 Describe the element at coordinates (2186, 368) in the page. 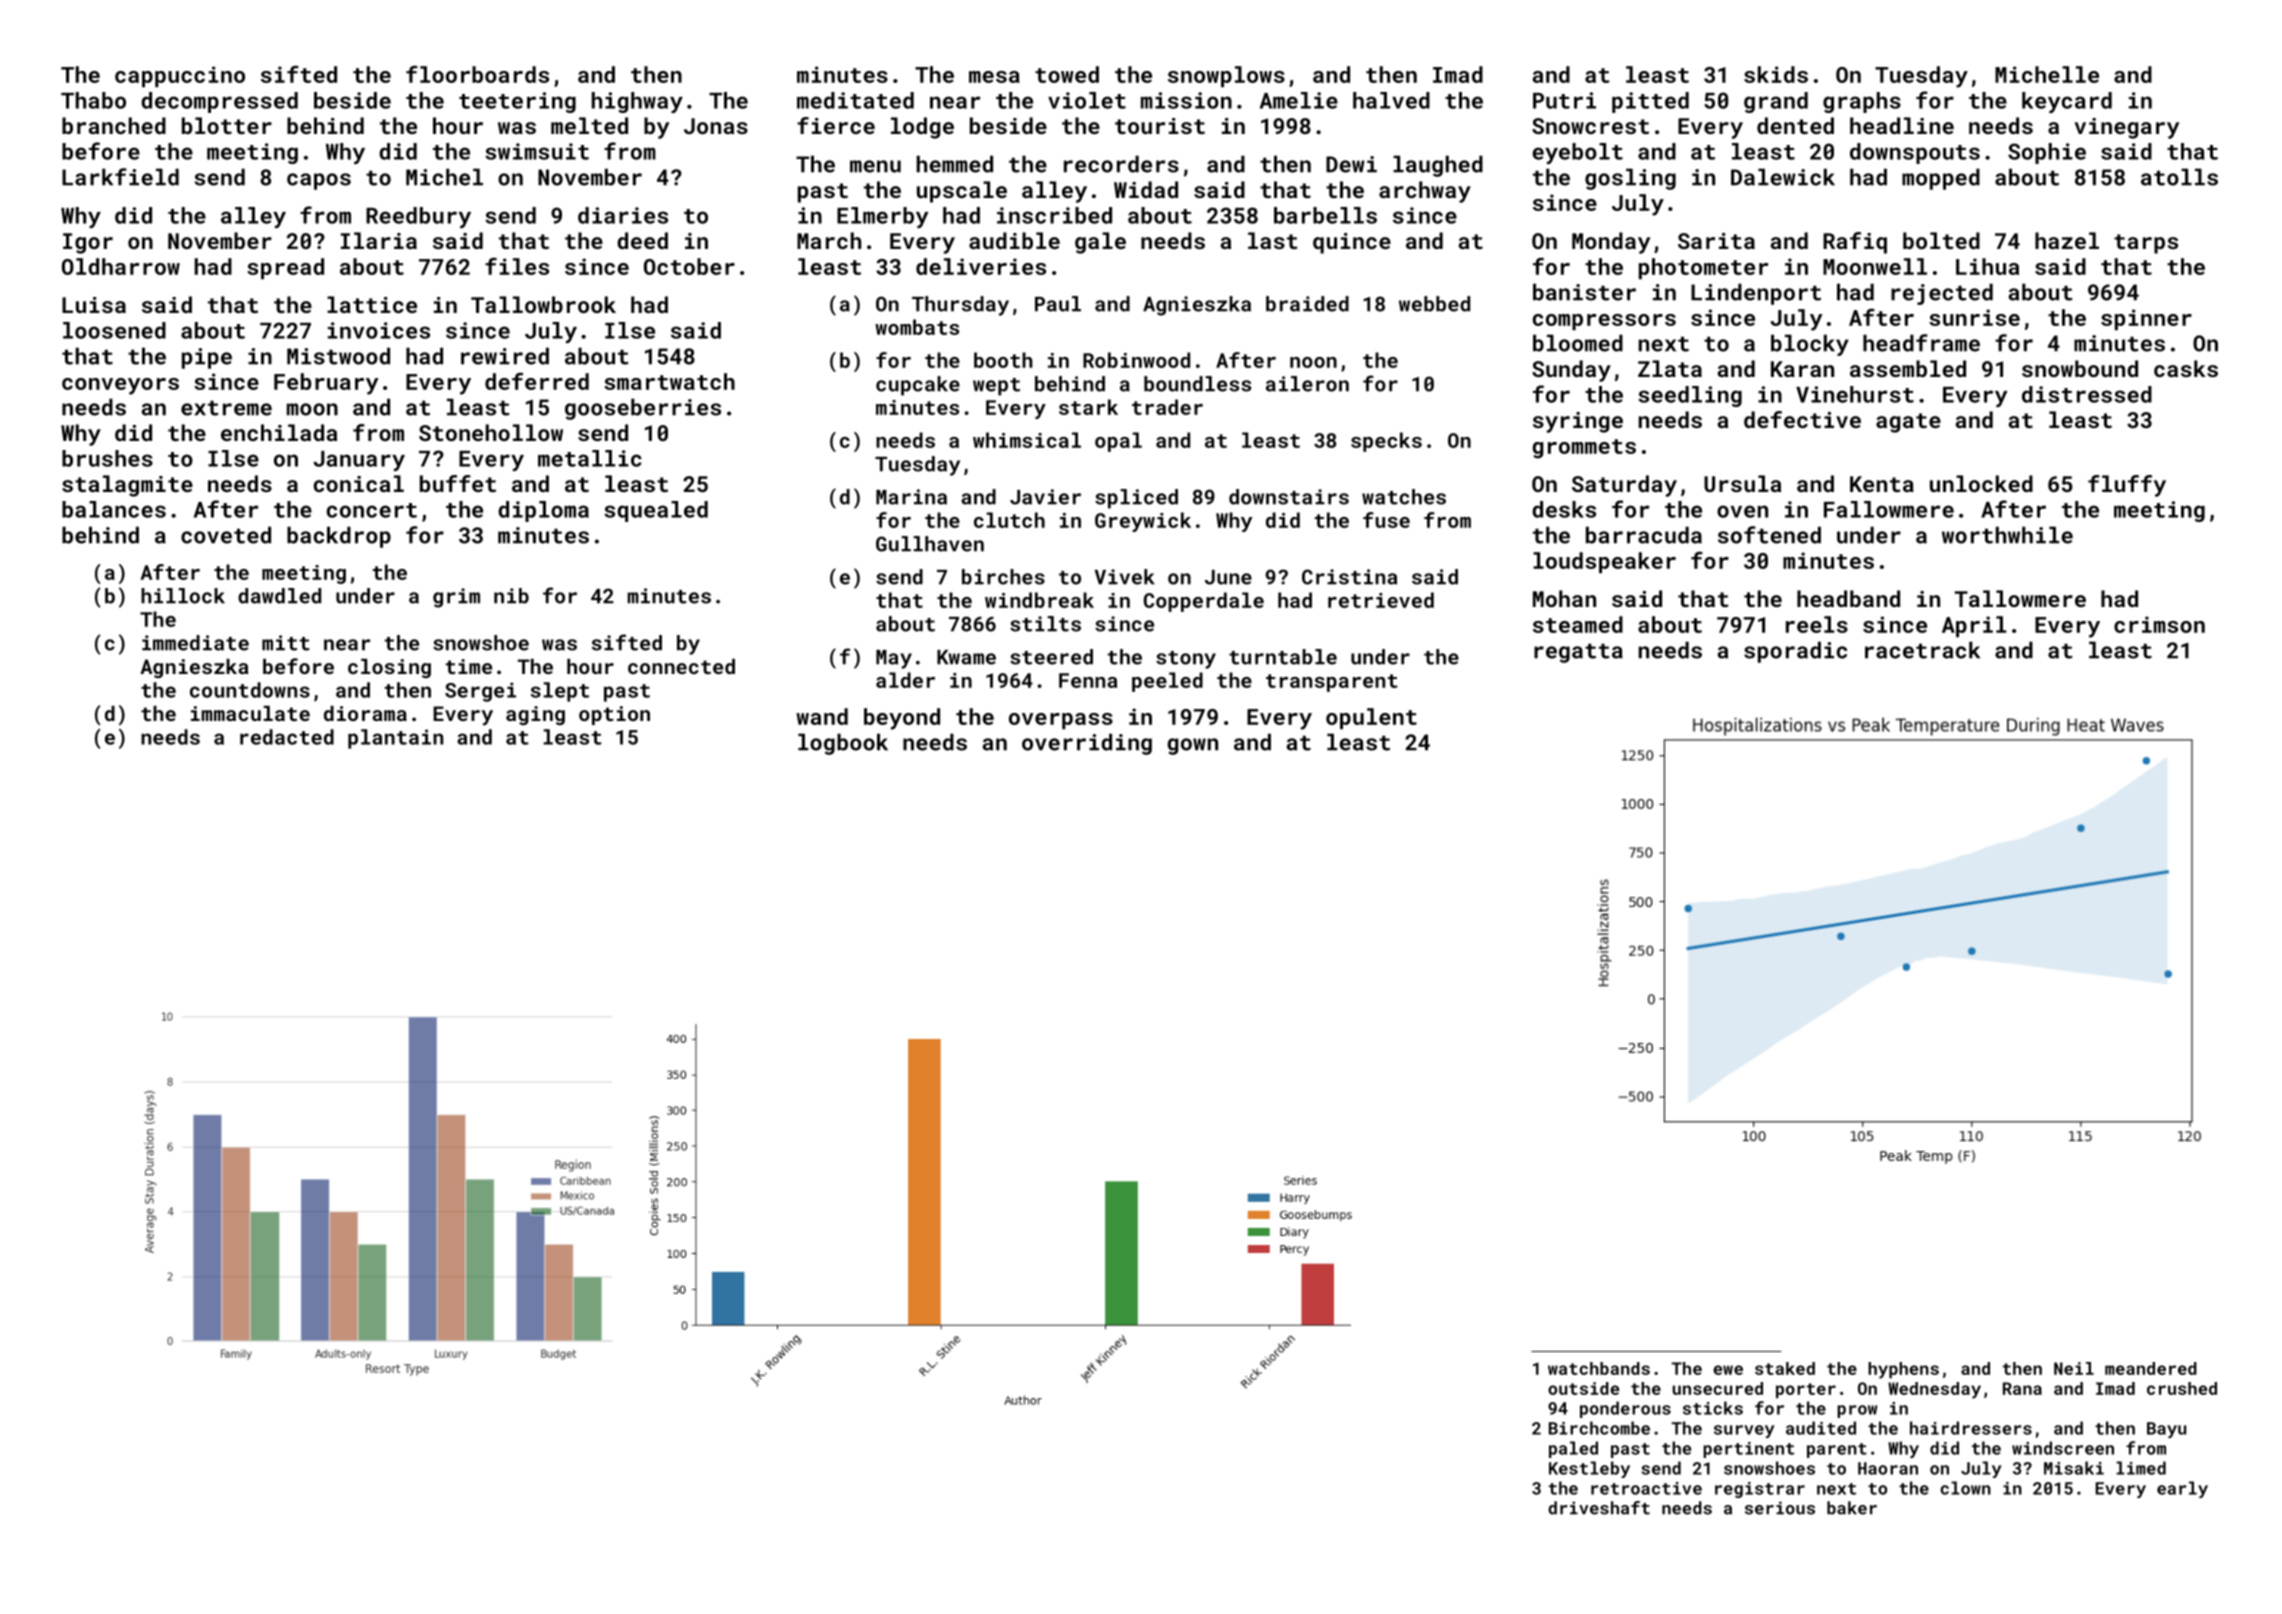

I see `casks` at that location.
